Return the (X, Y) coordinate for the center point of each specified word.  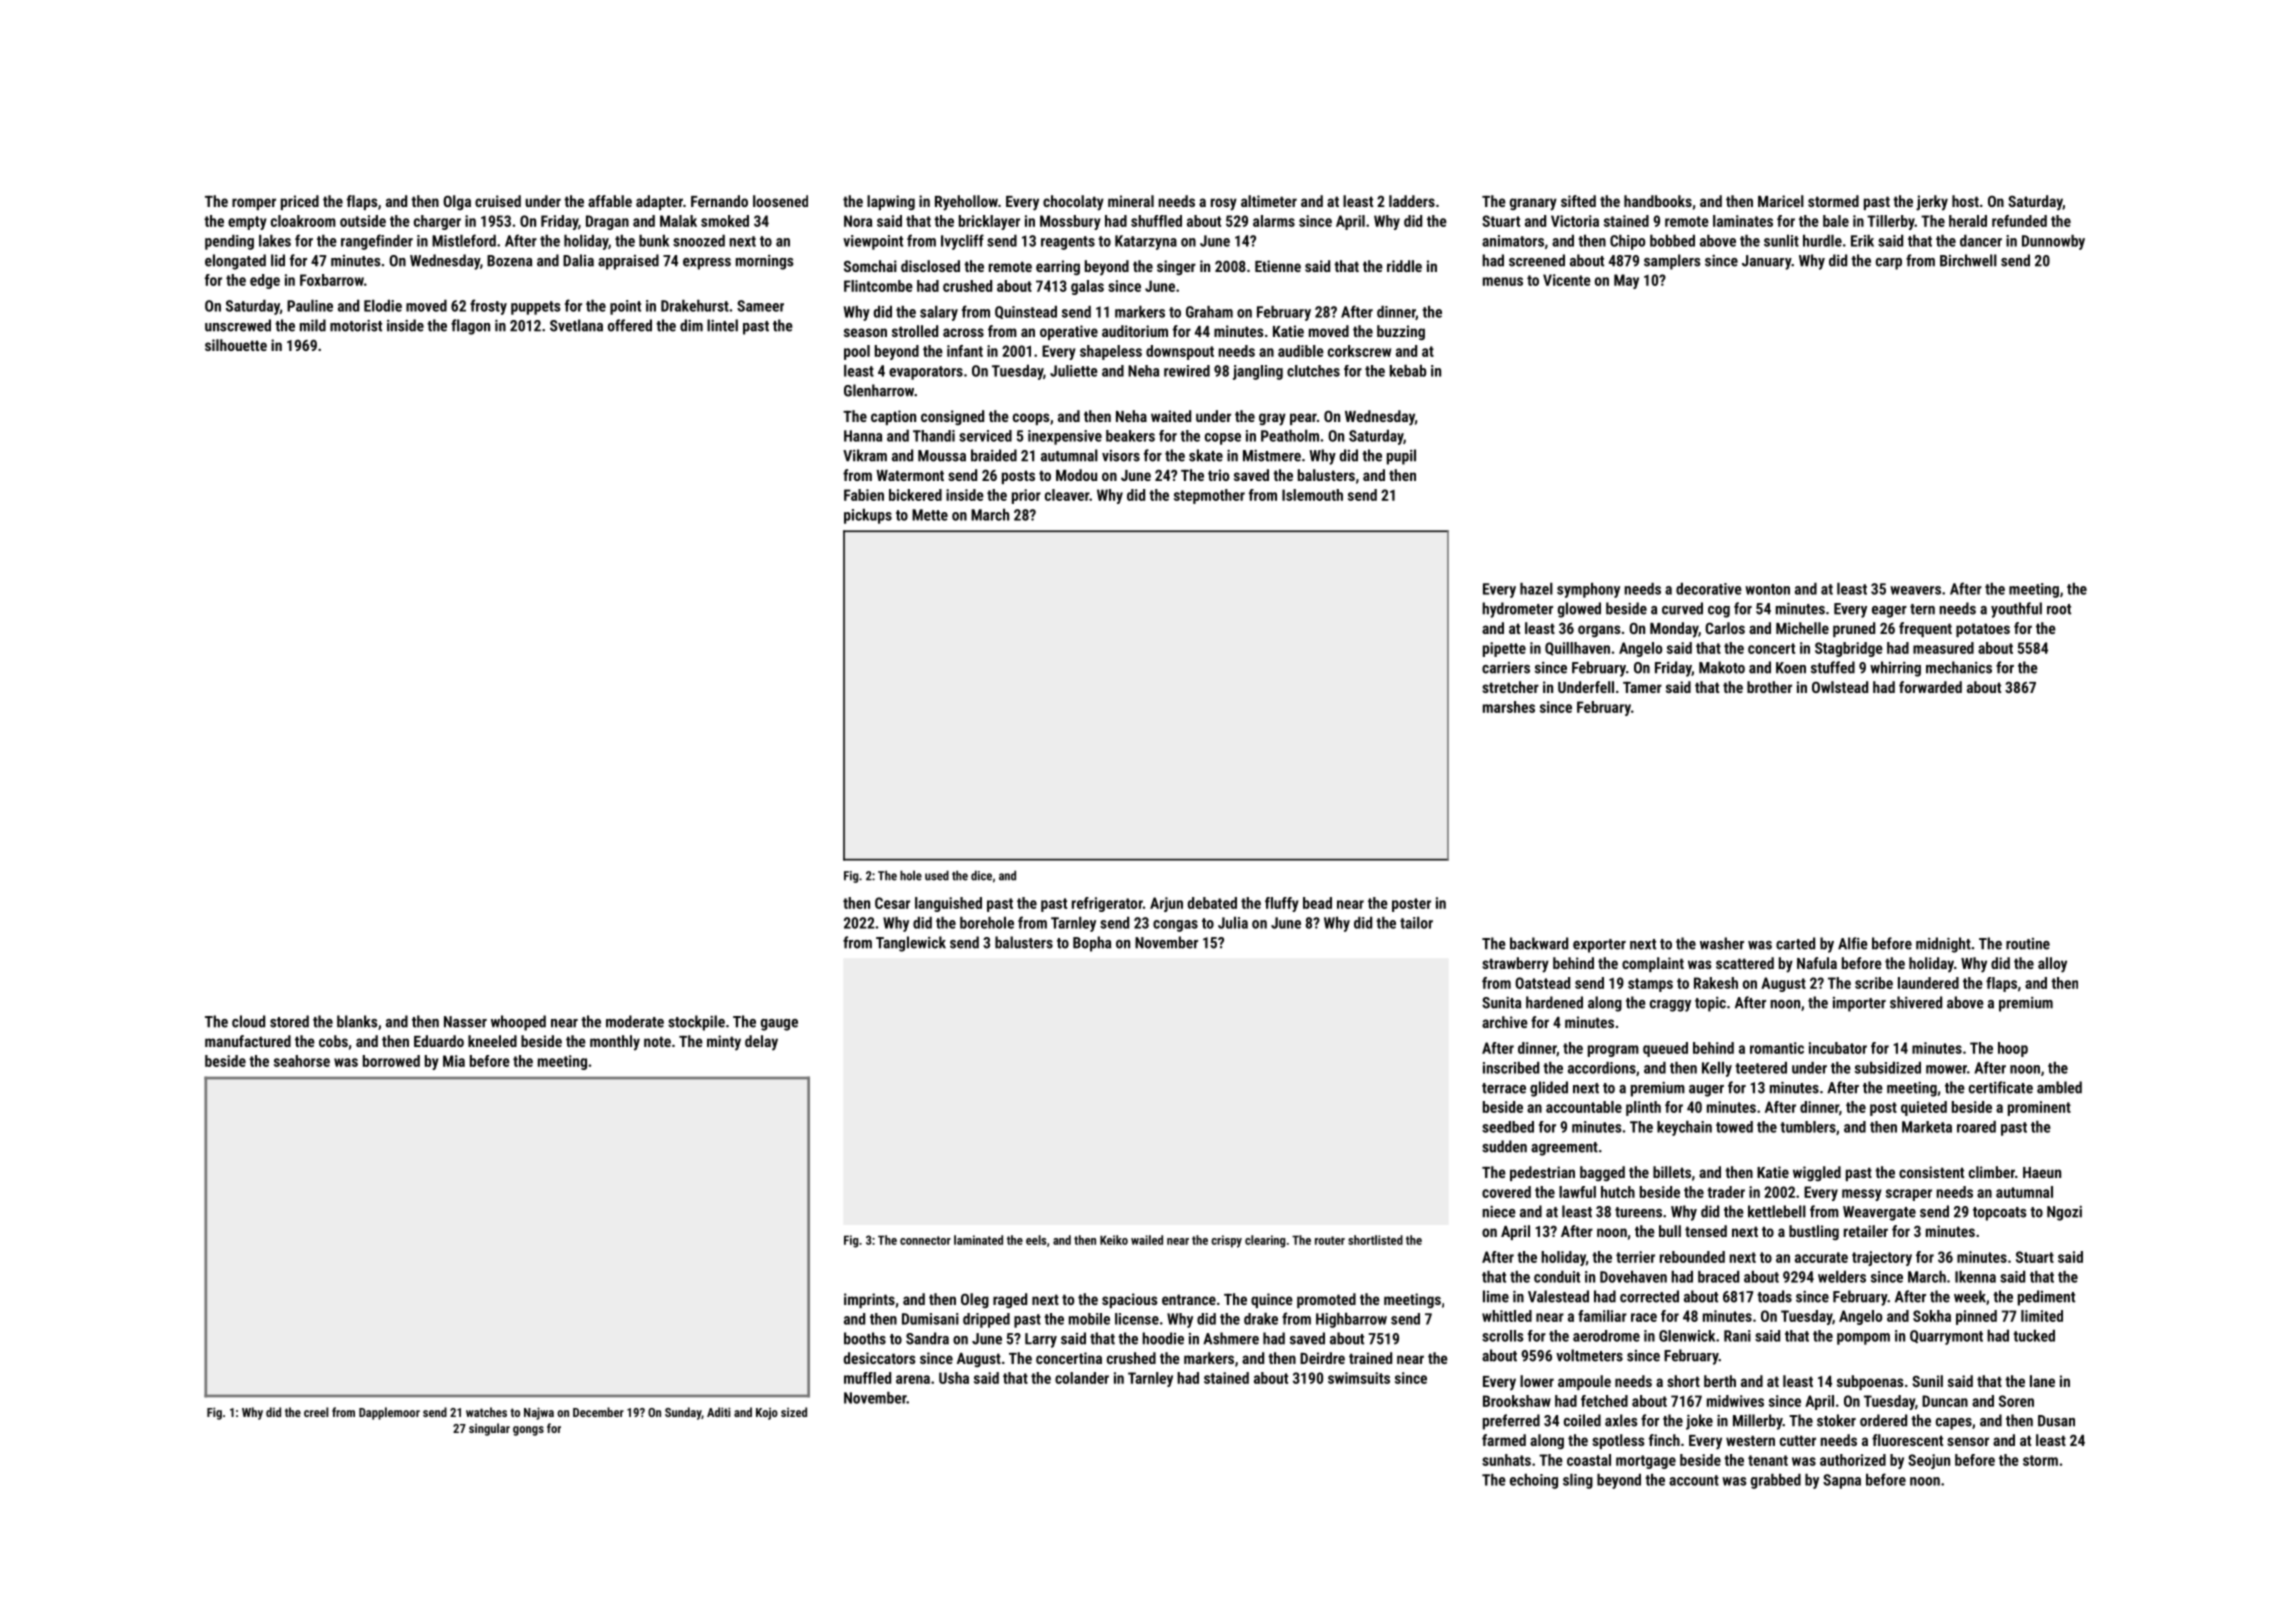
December (598, 1412)
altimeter (1269, 201)
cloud (248, 1021)
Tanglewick (911, 944)
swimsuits (1359, 1378)
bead (1317, 903)
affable (610, 201)
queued (1665, 1049)
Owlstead (1840, 687)
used (937, 875)
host (1965, 201)
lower (1537, 1381)
